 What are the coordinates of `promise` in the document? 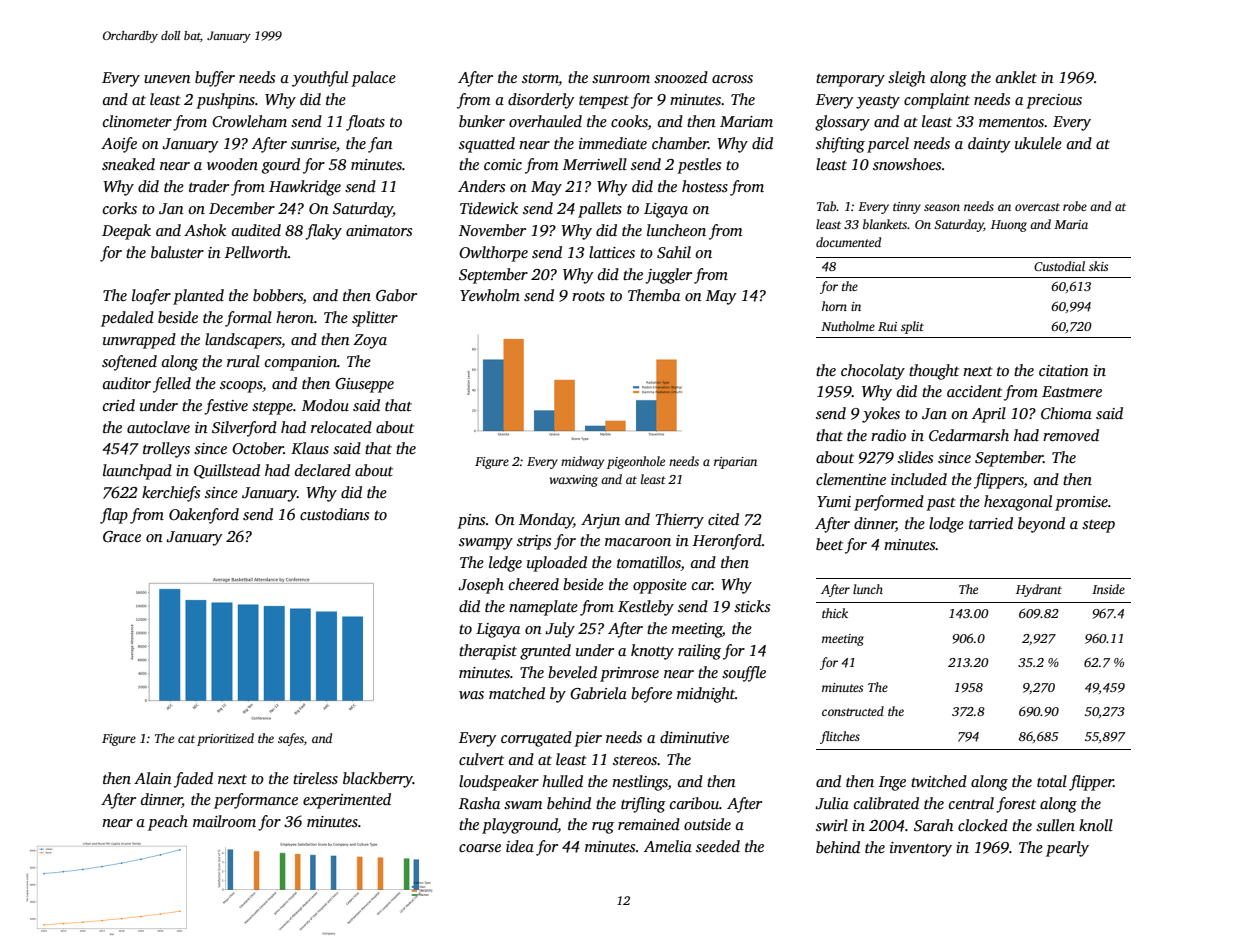 It's located at (1081, 503).
